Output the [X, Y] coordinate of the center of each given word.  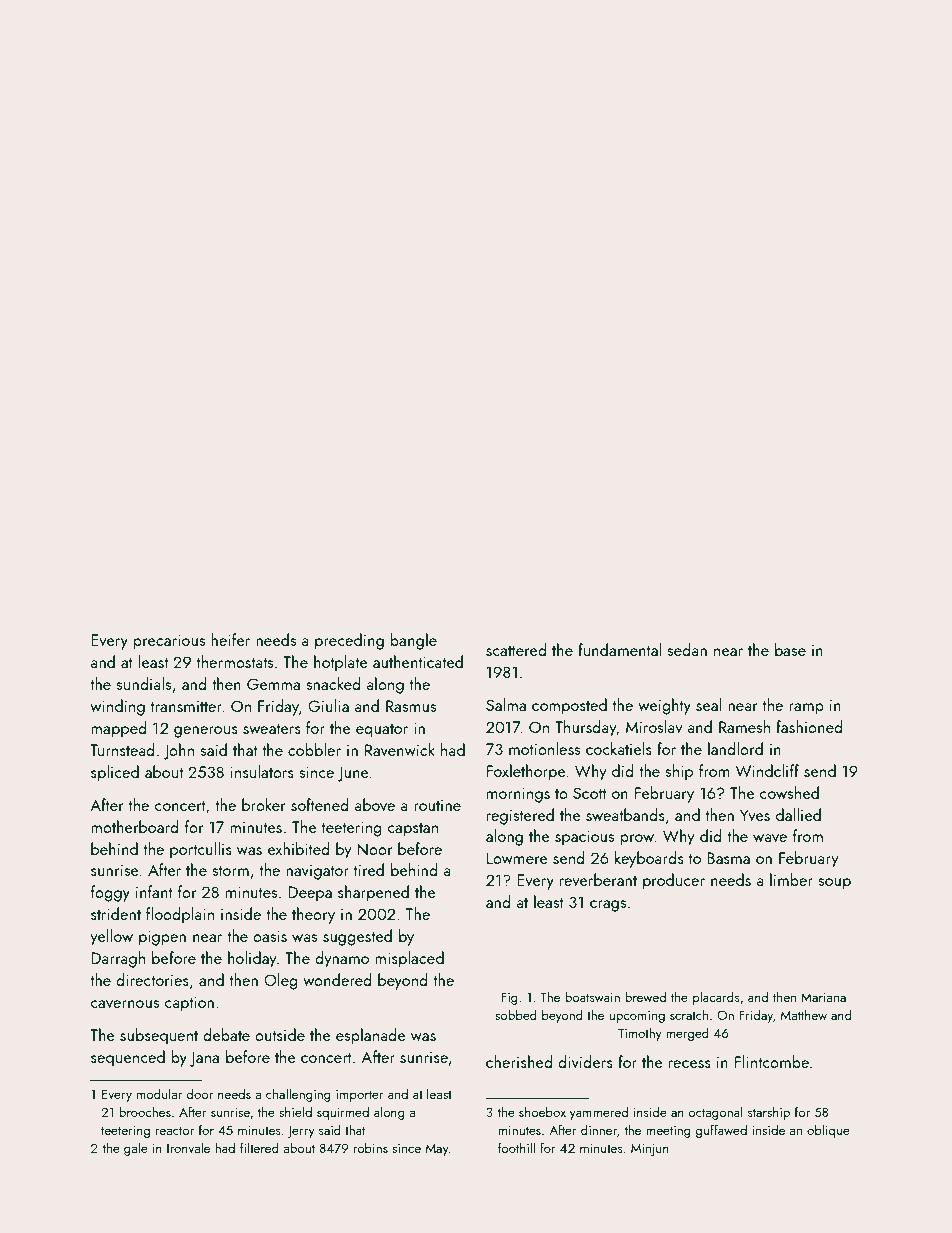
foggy [110, 893]
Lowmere [517, 858]
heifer [230, 639]
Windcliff [767, 770]
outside [280, 1034]
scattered [516, 649]
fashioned [809, 726]
